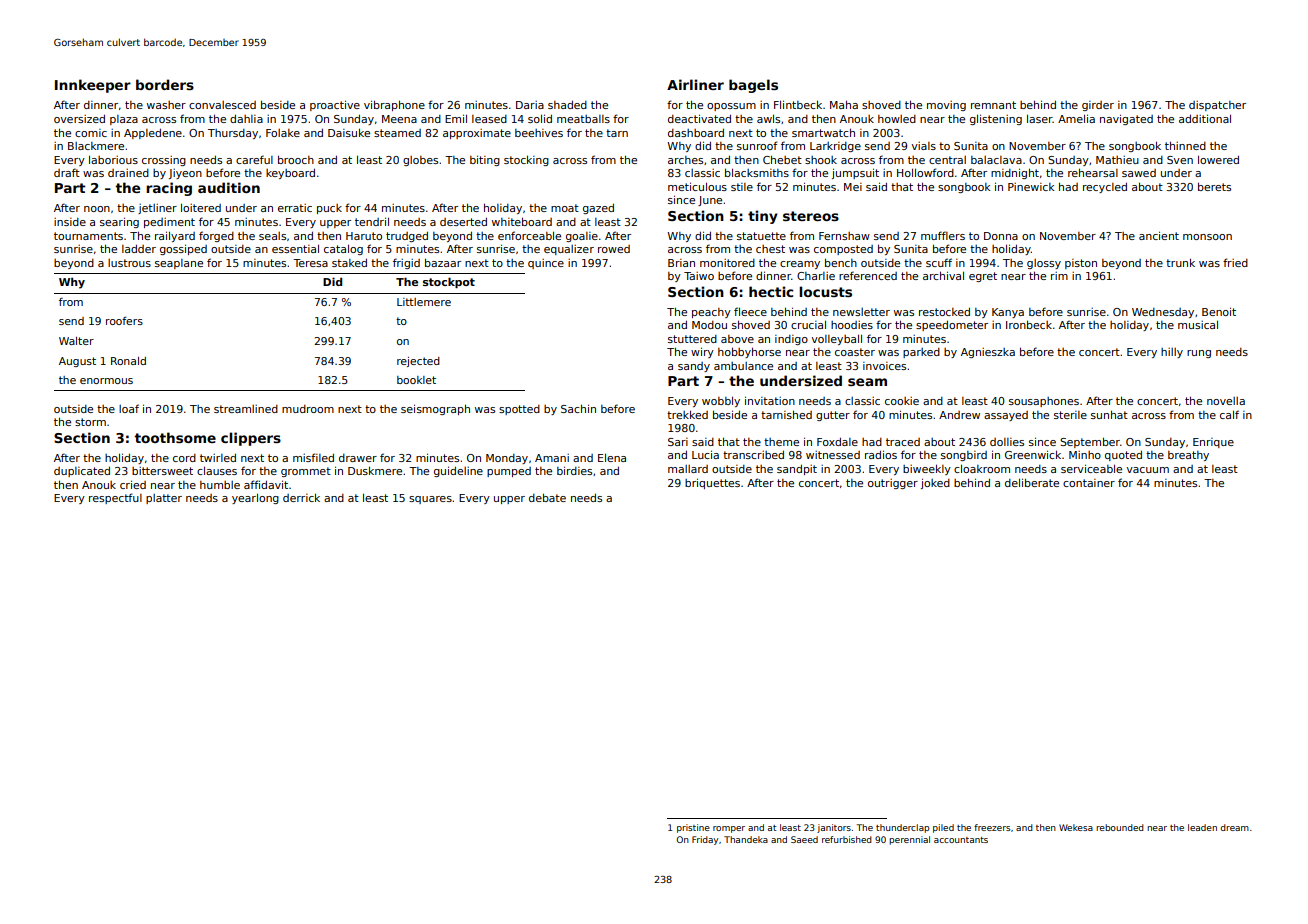  What do you see at coordinates (729, 829) in the image?
I see `romper` at bounding box center [729, 829].
